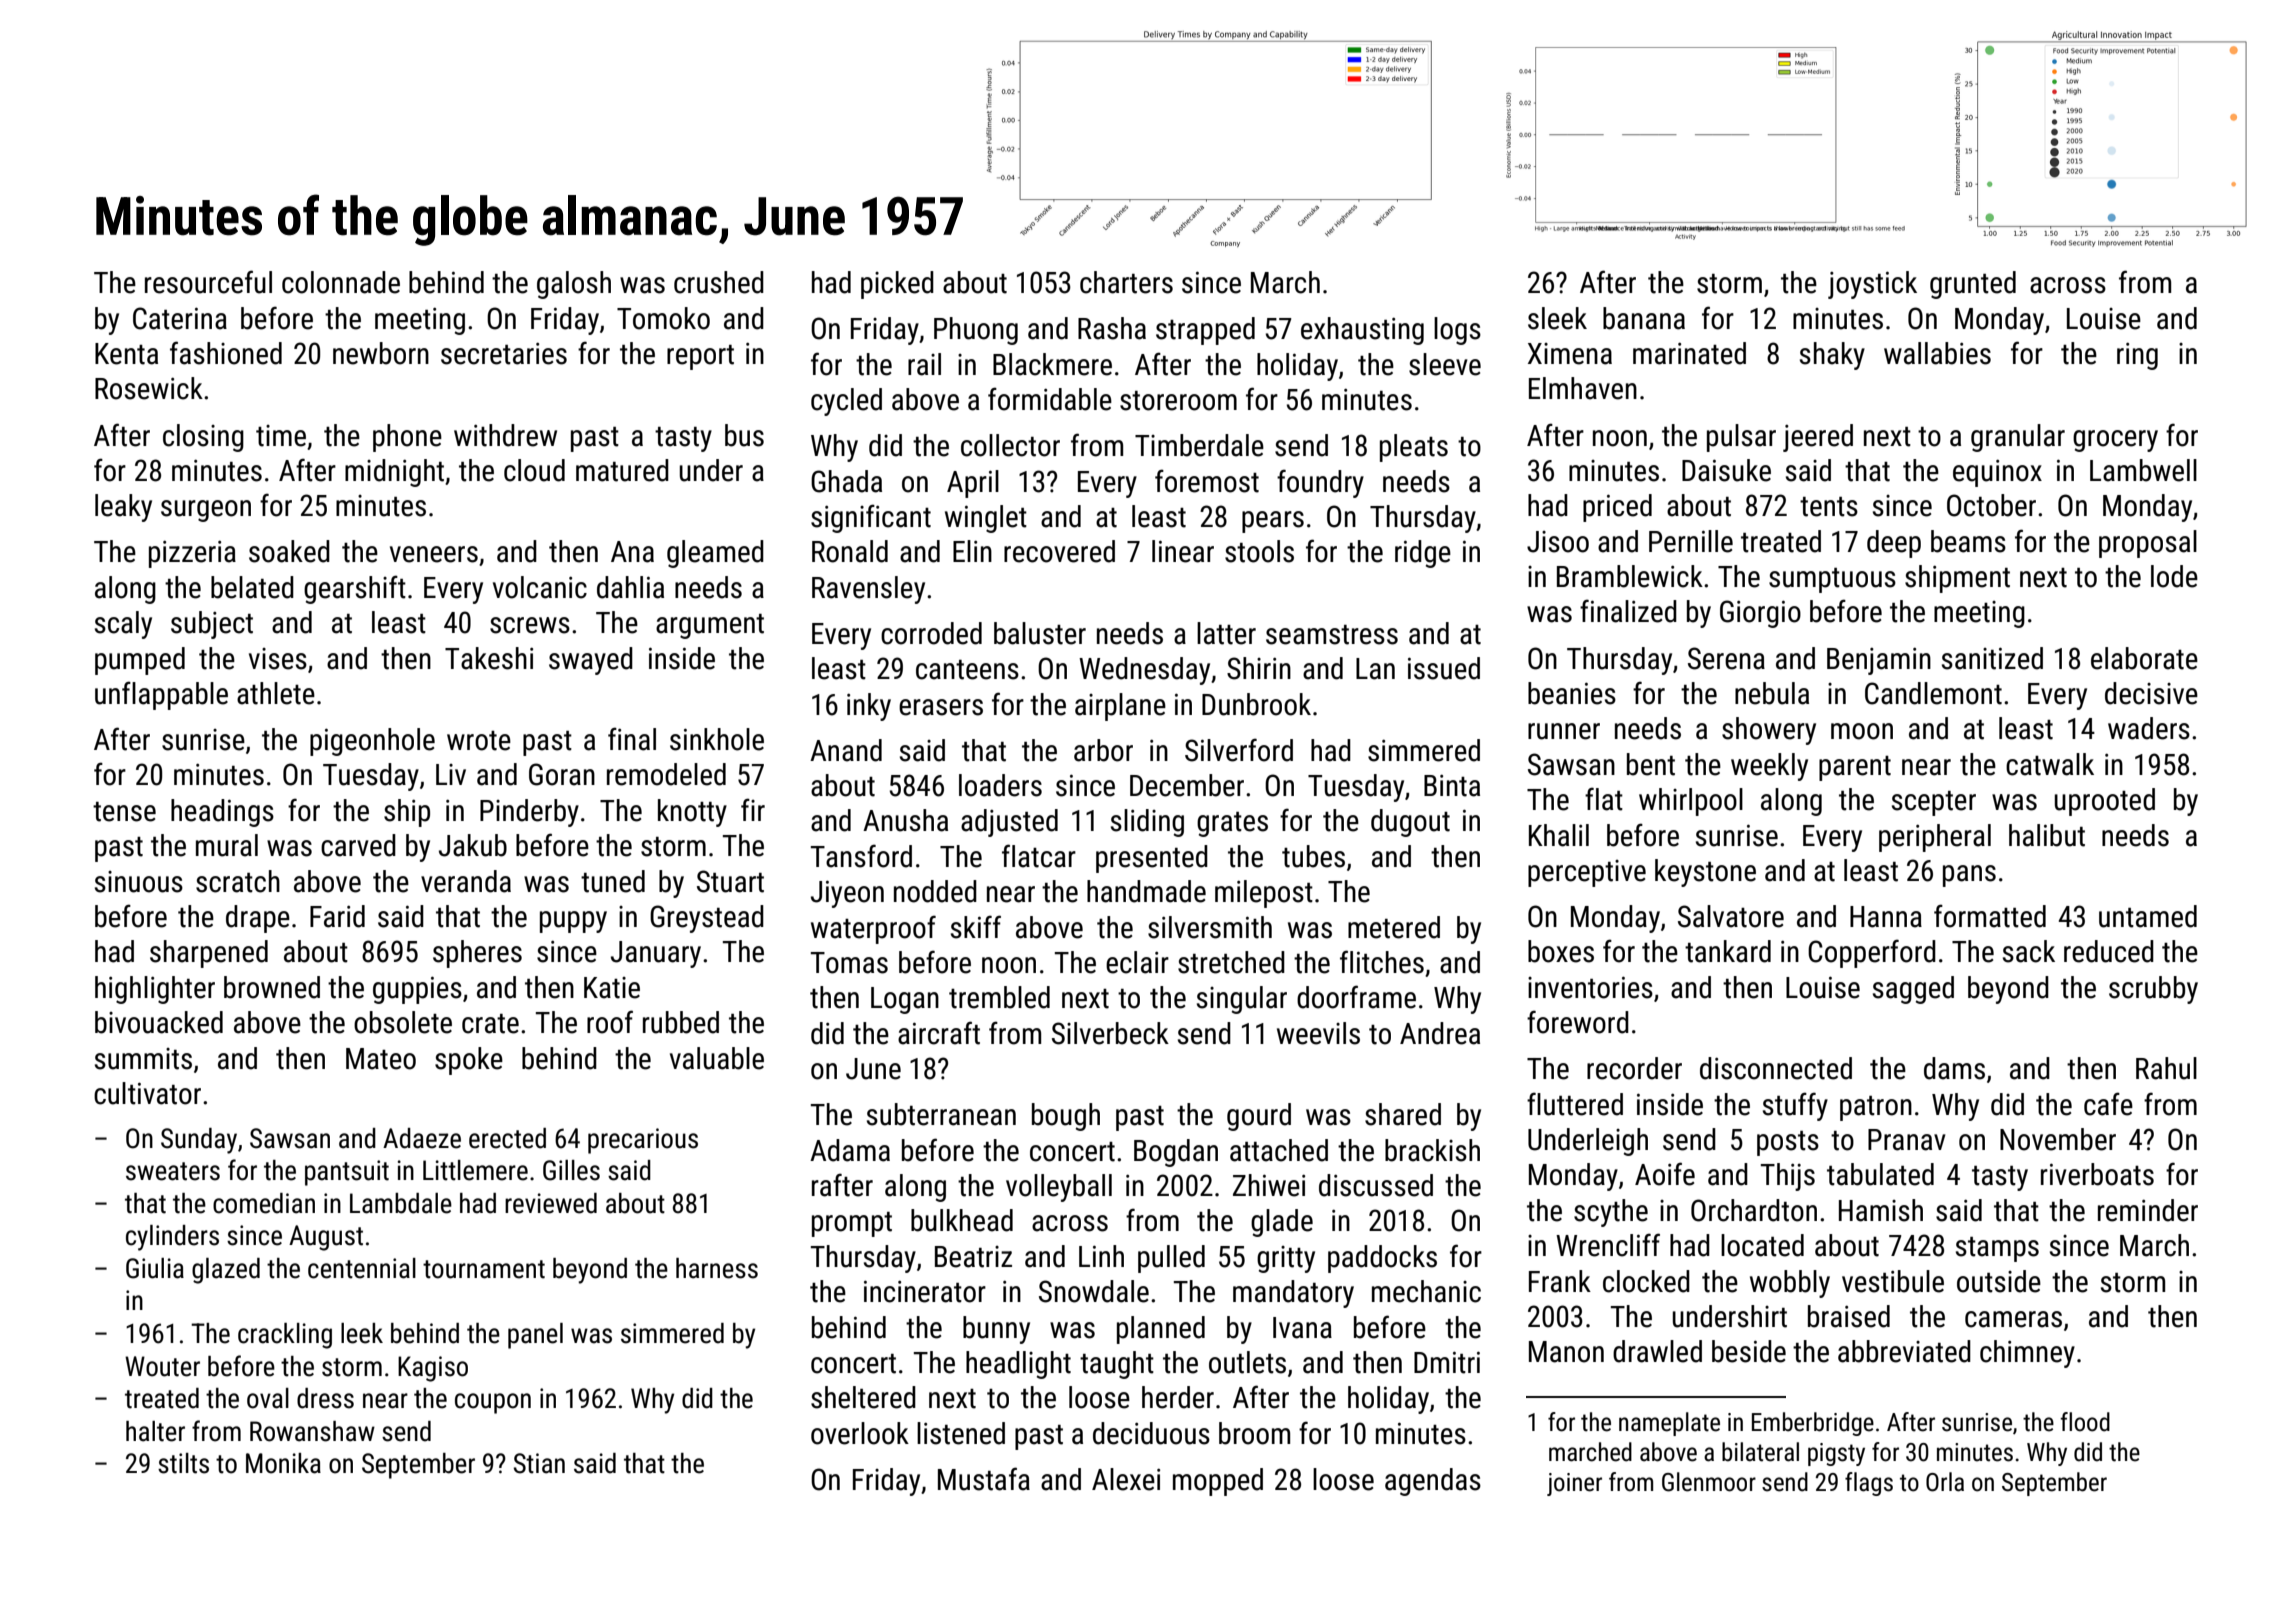 The height and width of the image is (1620, 2292). I want to click on Caterina, so click(180, 318).
